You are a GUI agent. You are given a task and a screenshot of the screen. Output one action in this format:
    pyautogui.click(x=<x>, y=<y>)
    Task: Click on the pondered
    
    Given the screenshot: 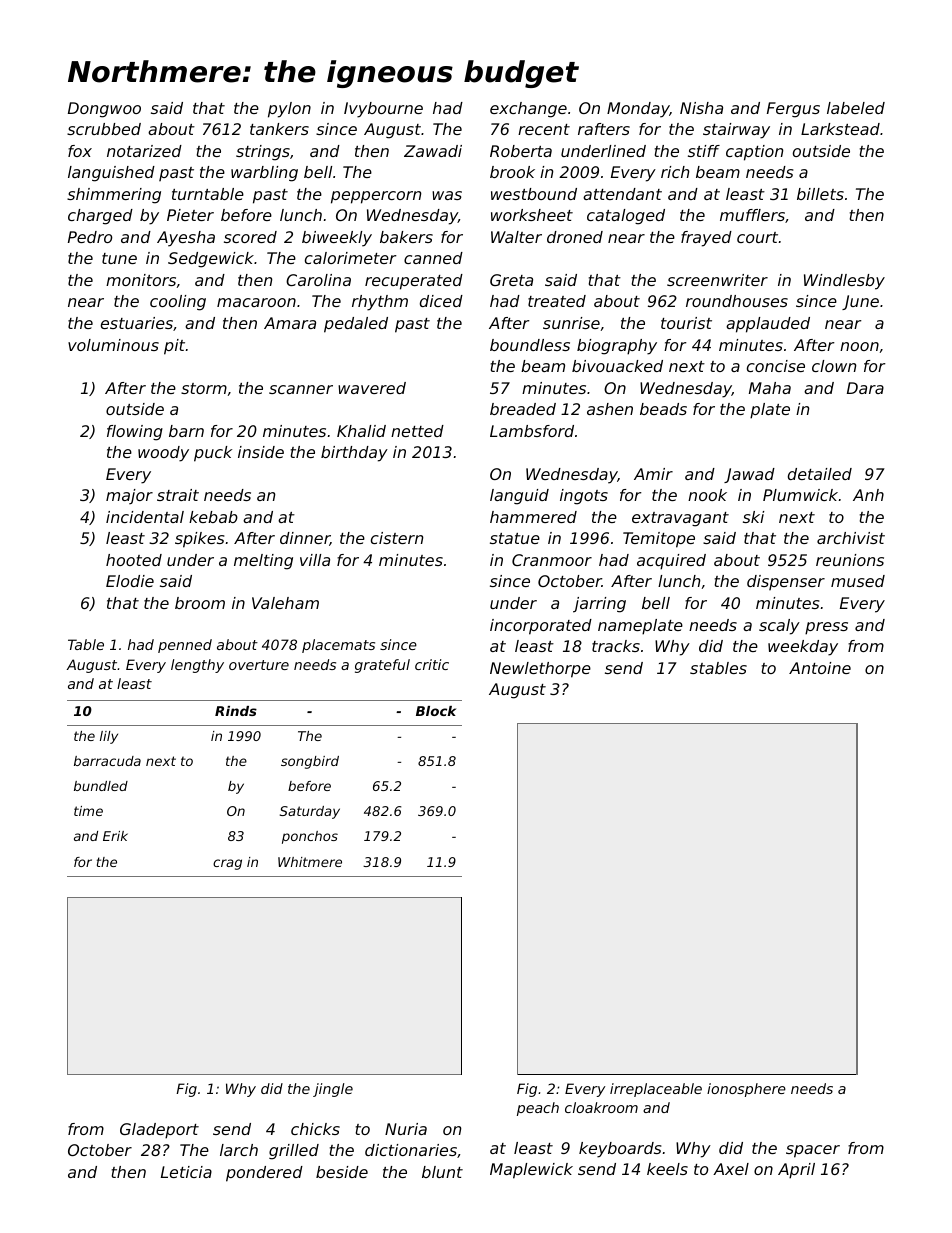 What is the action you would take?
    pyautogui.click(x=264, y=1174)
